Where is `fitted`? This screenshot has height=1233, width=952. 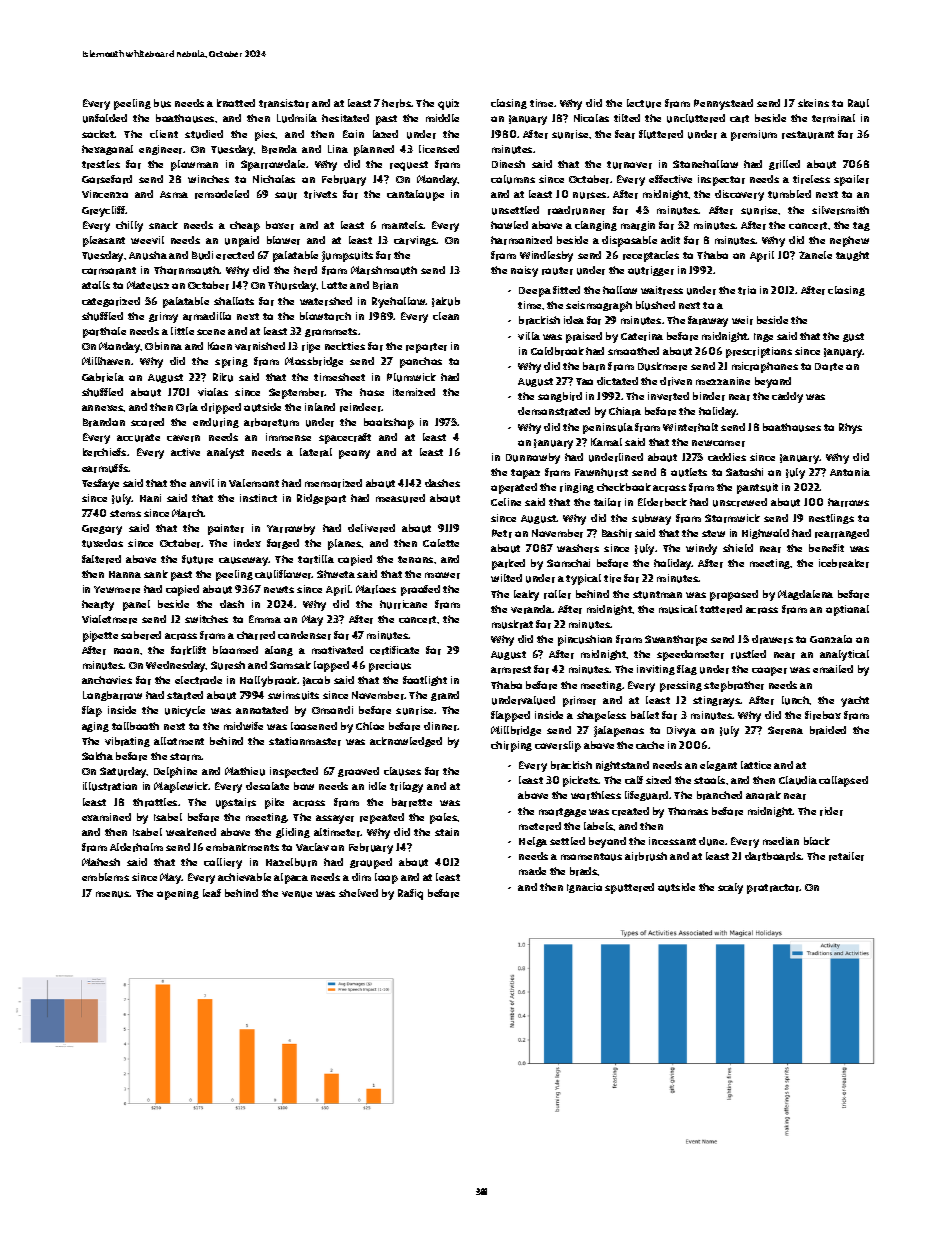 fitted is located at coordinates (566, 290).
